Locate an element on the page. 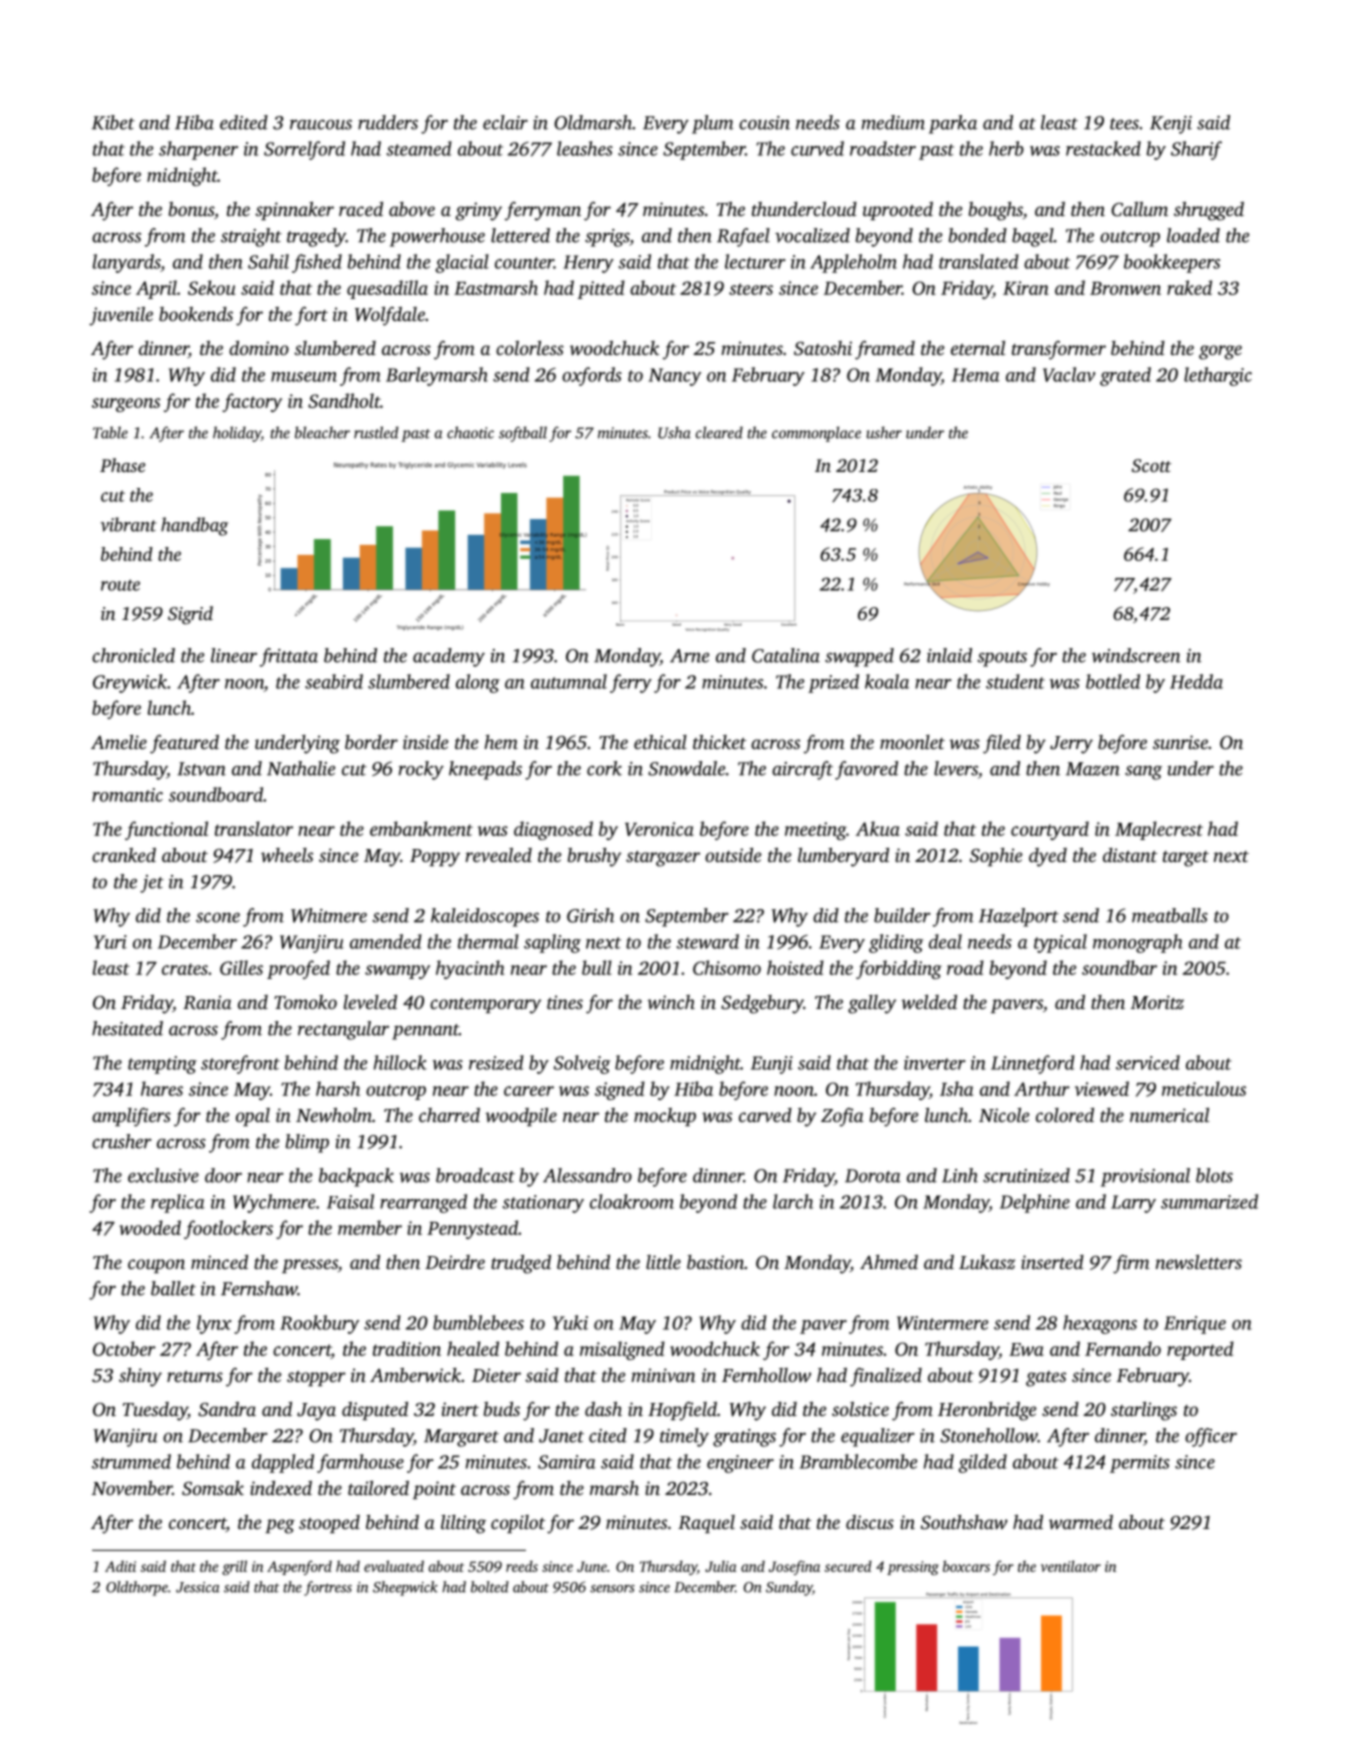 This page has width=1351, height=1748. raucous is located at coordinates (321, 124).
